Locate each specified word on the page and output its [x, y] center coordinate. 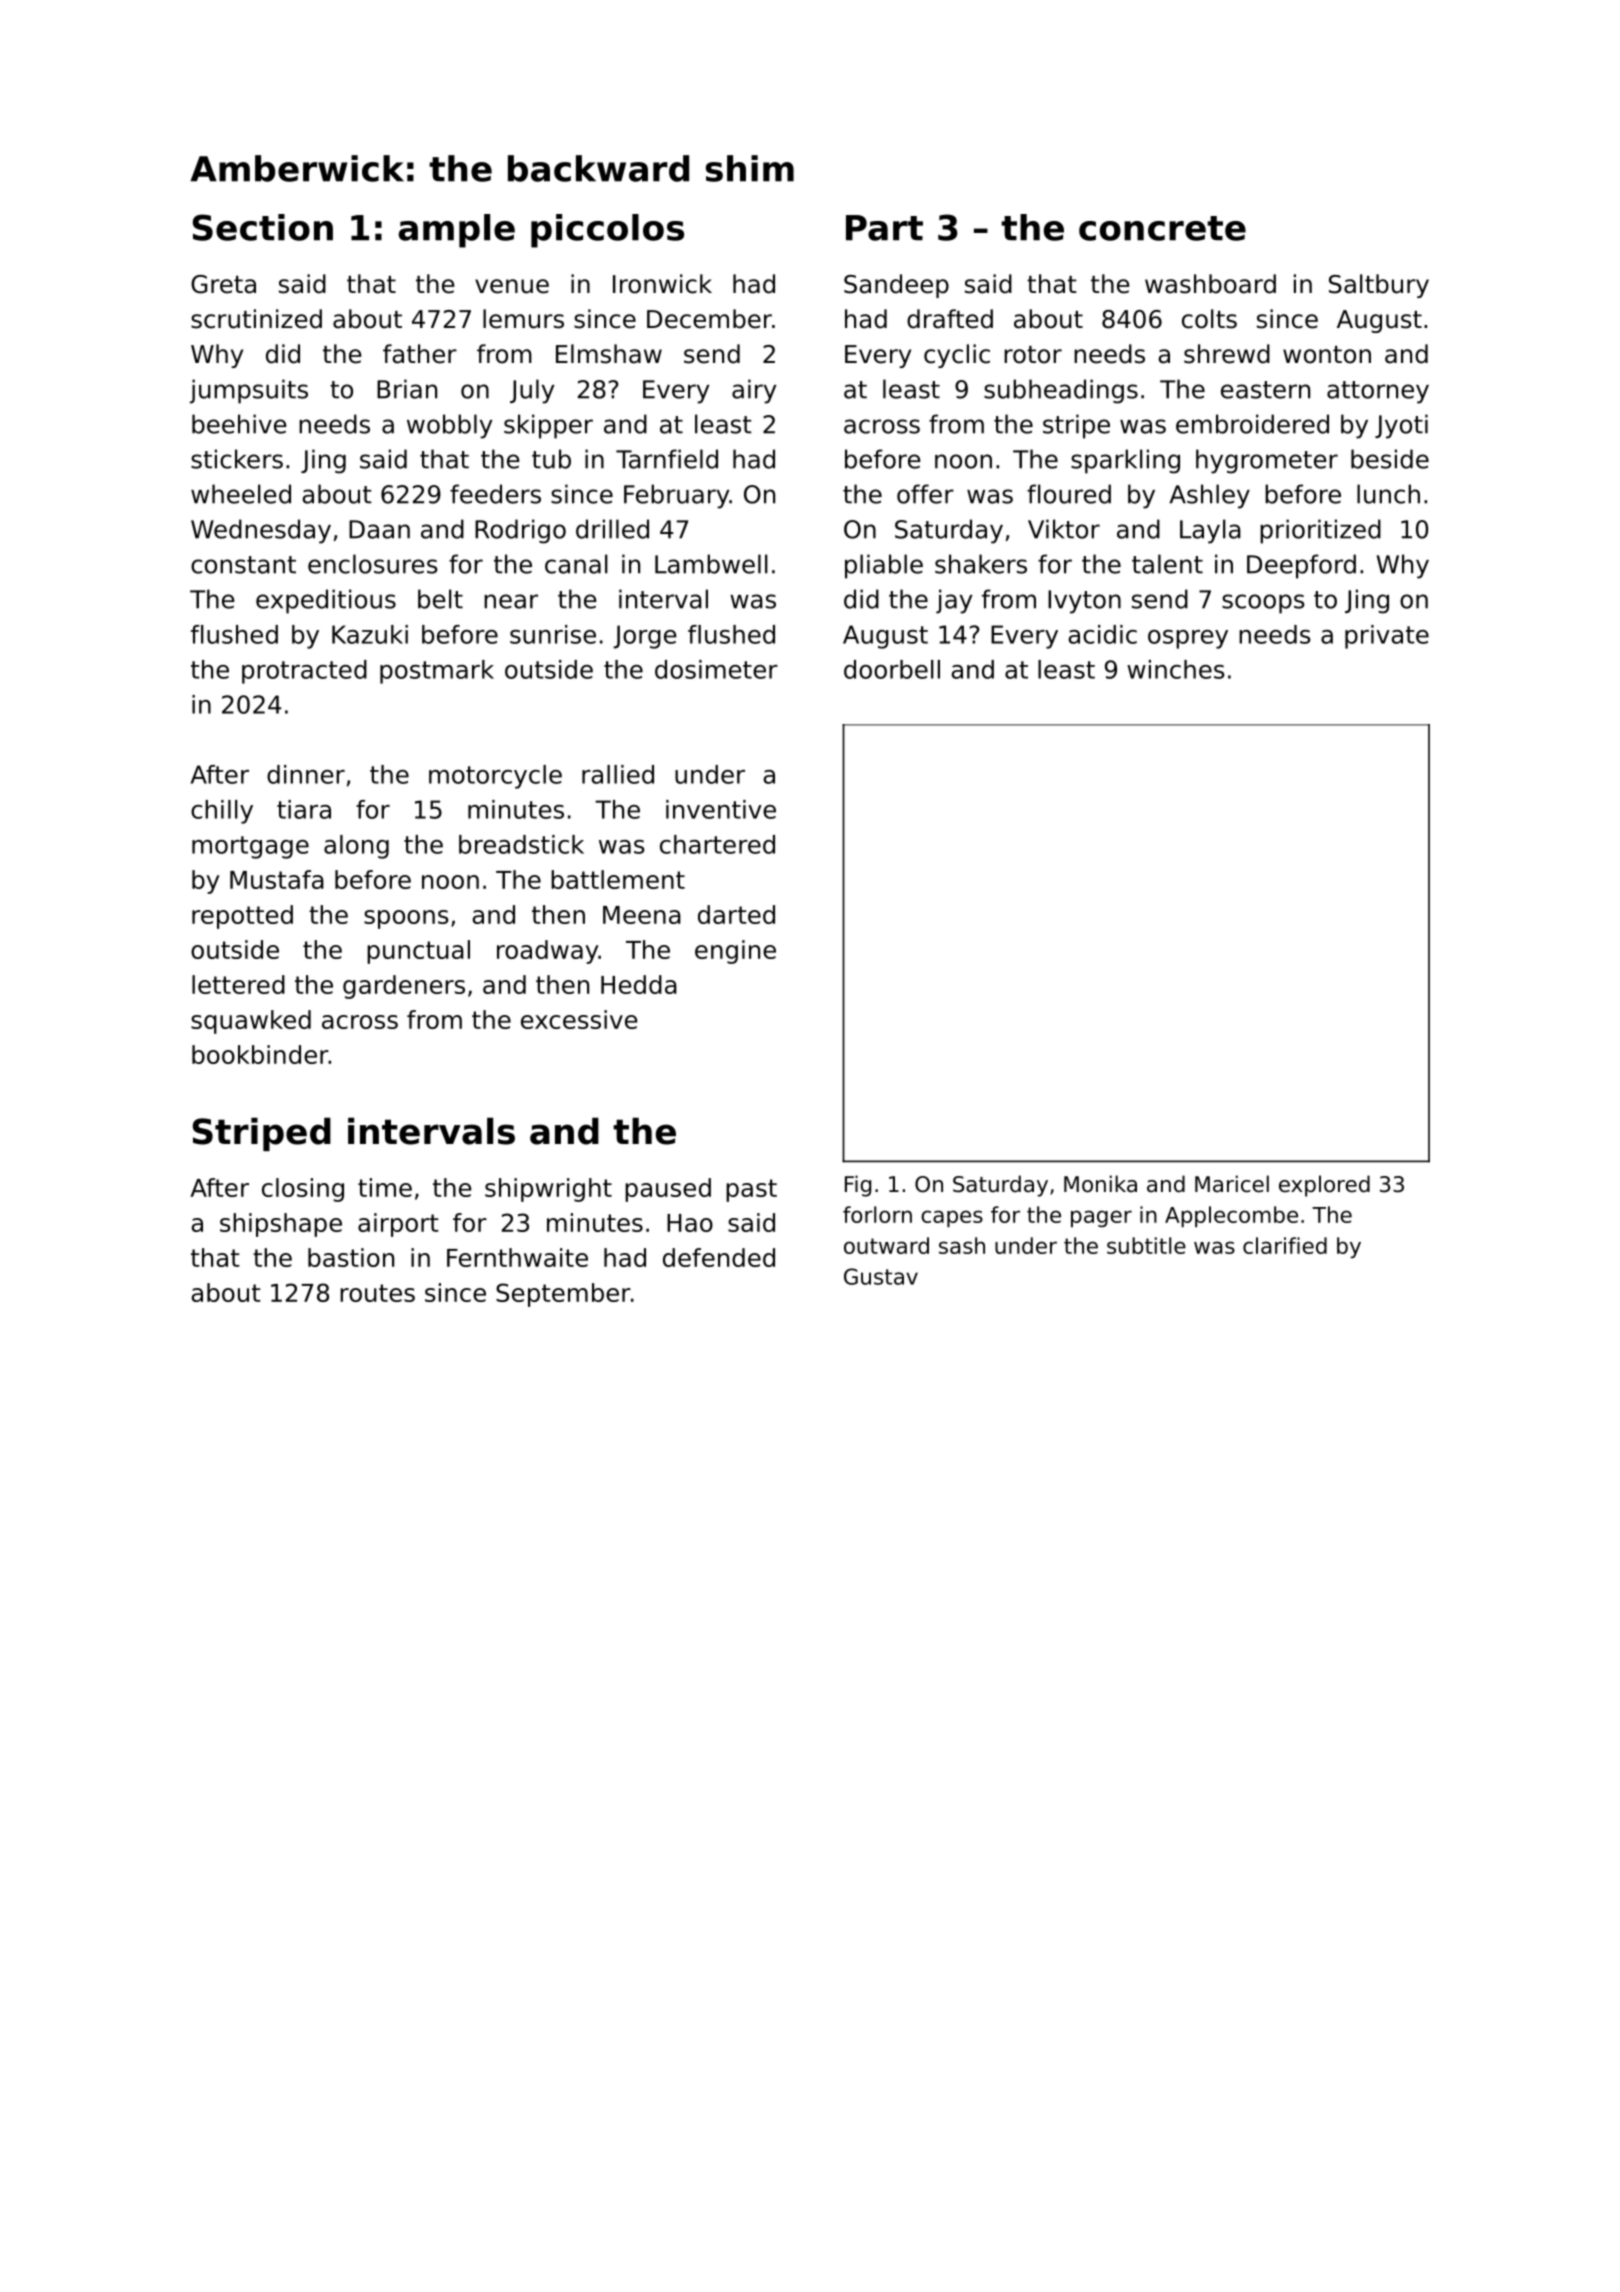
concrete [1162, 228]
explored [1324, 1186]
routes [377, 1293]
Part [884, 228]
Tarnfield [667, 459]
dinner [306, 774]
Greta [223, 284]
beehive [239, 424]
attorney [1378, 392]
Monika [1100, 1184]
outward [886, 1245]
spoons [406, 919]
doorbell [892, 669]
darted [736, 914]
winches [1176, 669]
